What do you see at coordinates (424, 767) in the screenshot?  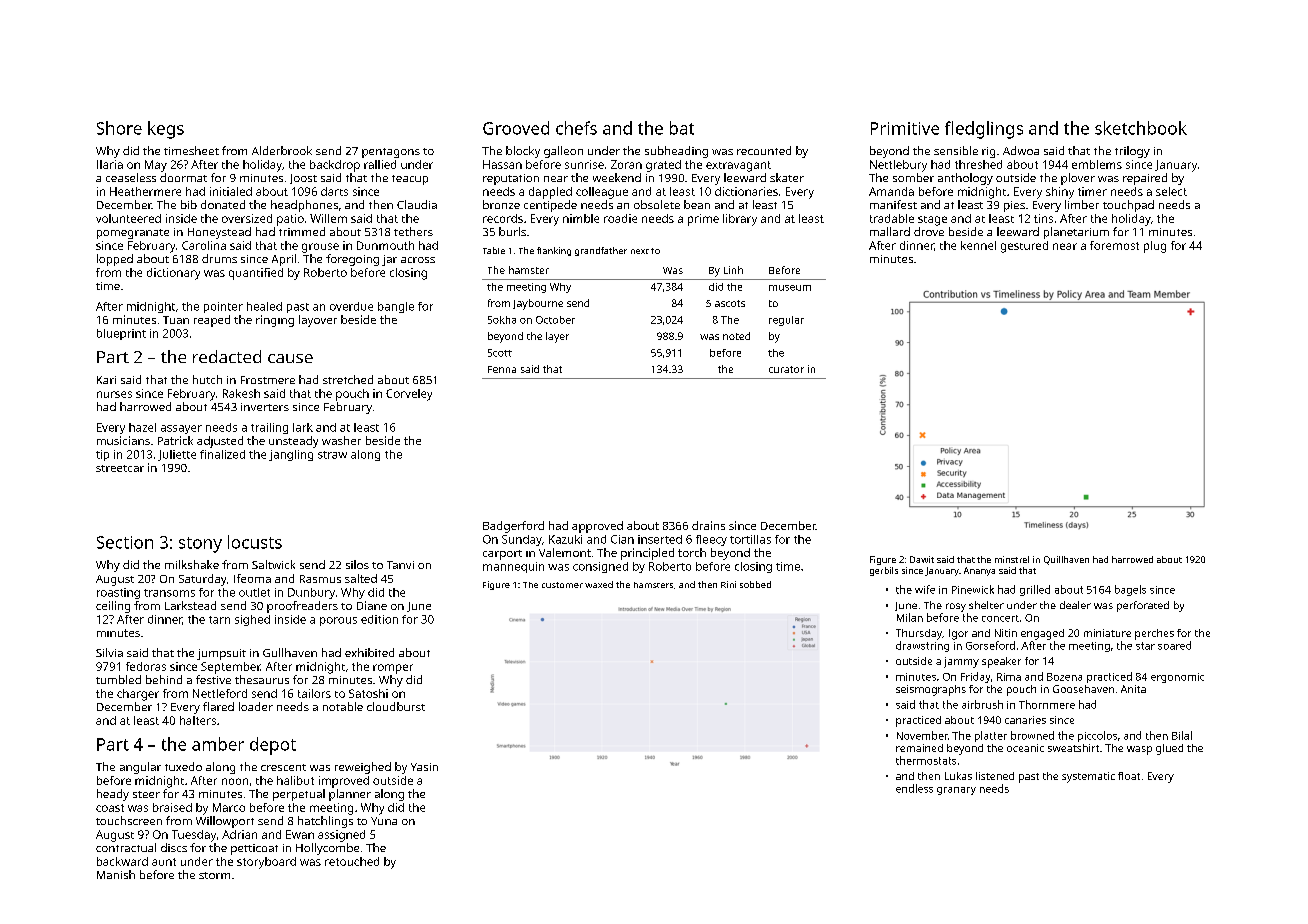 I see `Yasin` at bounding box center [424, 767].
